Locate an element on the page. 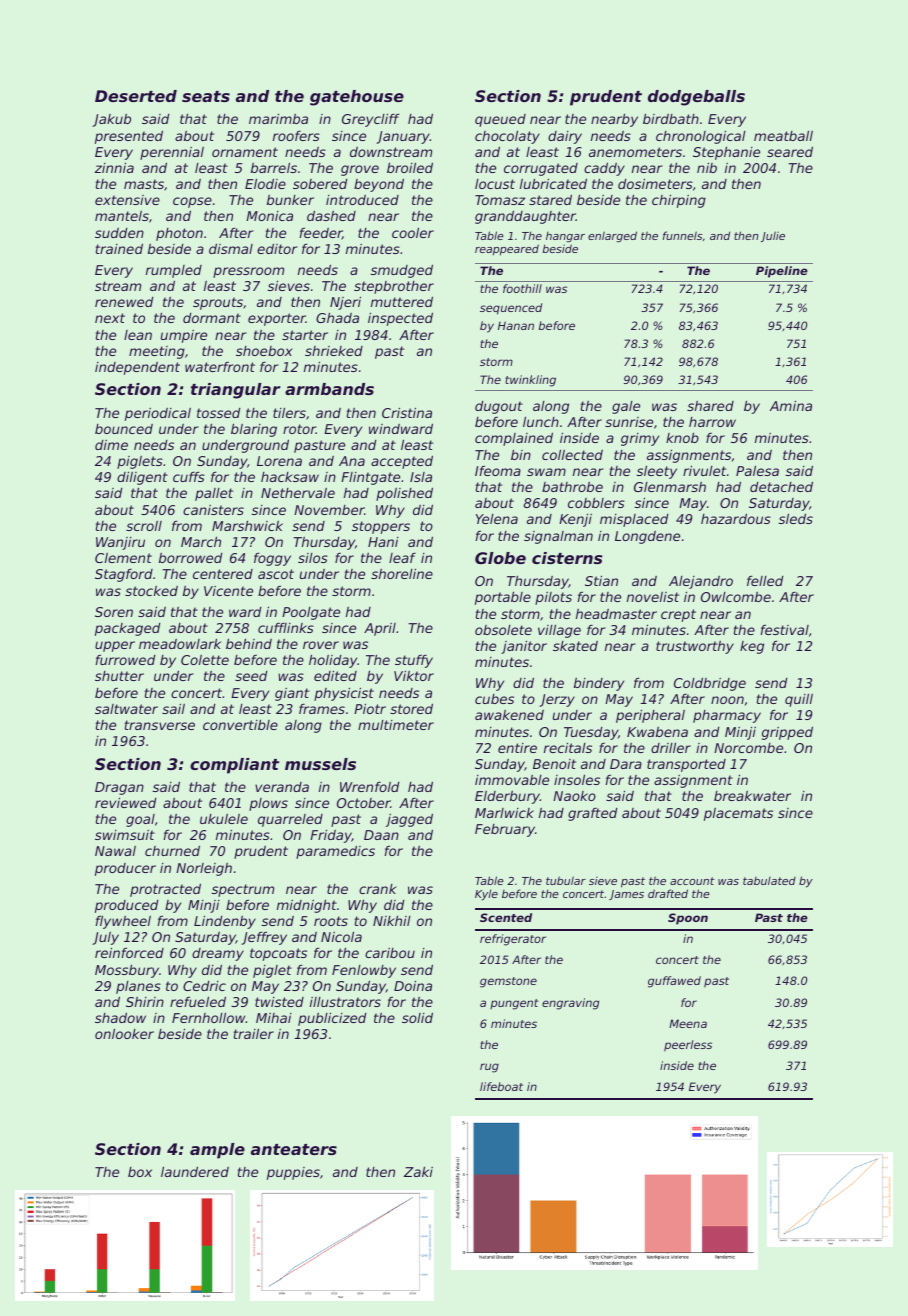 The width and height of the document is (908, 1316). compliant is located at coordinates (234, 766).
